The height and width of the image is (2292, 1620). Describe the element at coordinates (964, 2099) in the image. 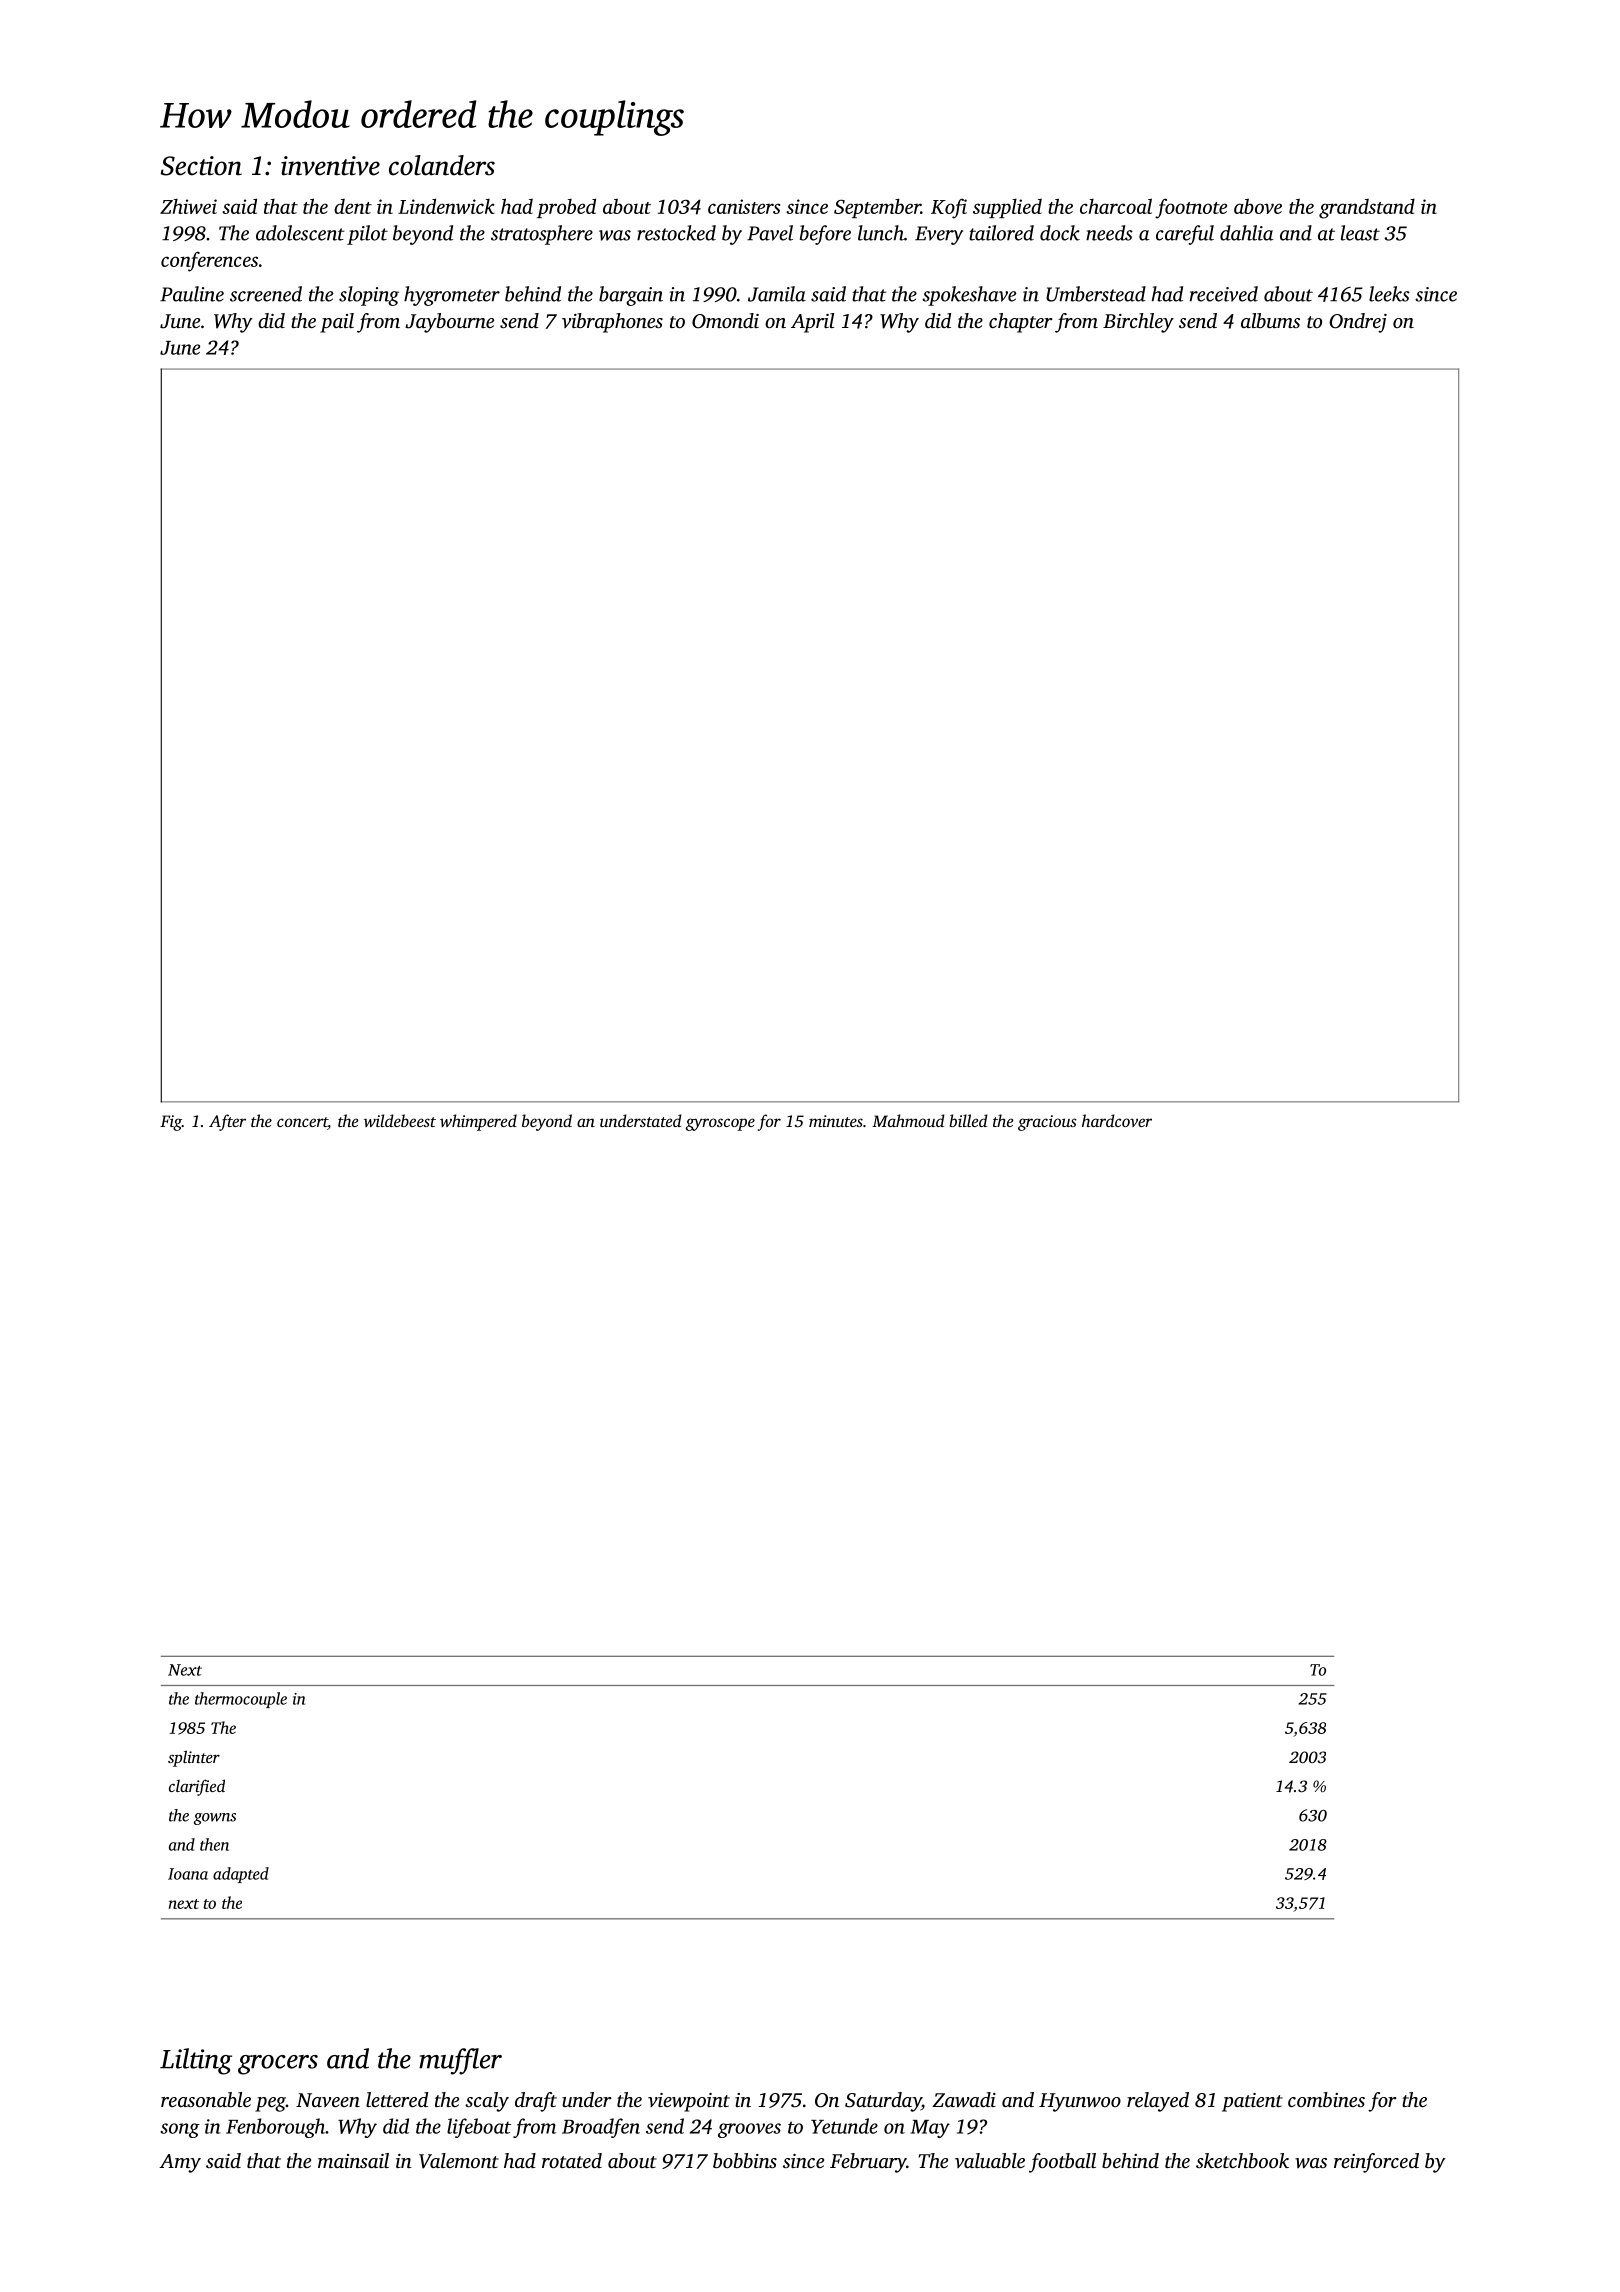

I see `Zawadi` at that location.
